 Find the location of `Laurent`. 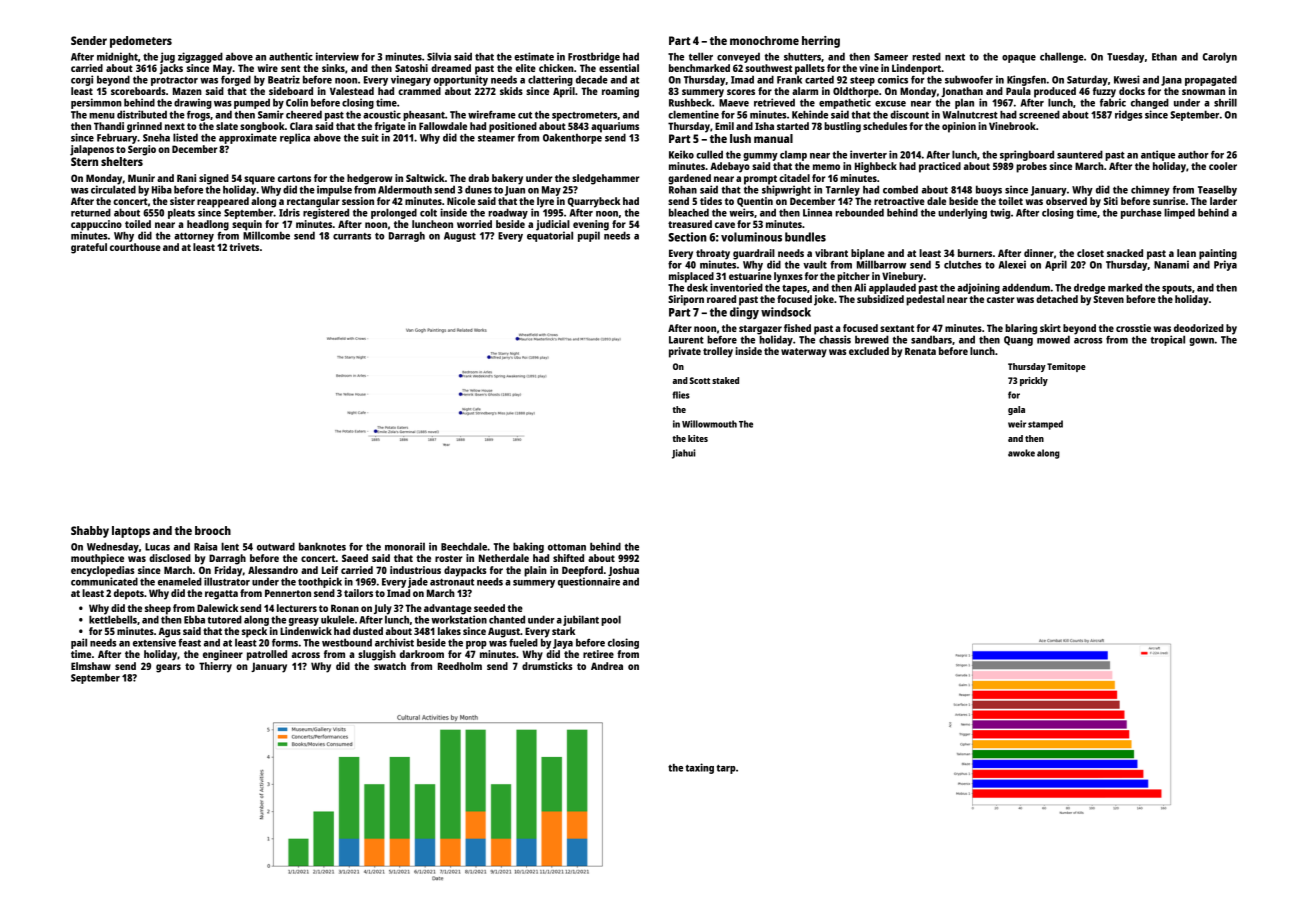

Laurent is located at coordinates (686, 340).
